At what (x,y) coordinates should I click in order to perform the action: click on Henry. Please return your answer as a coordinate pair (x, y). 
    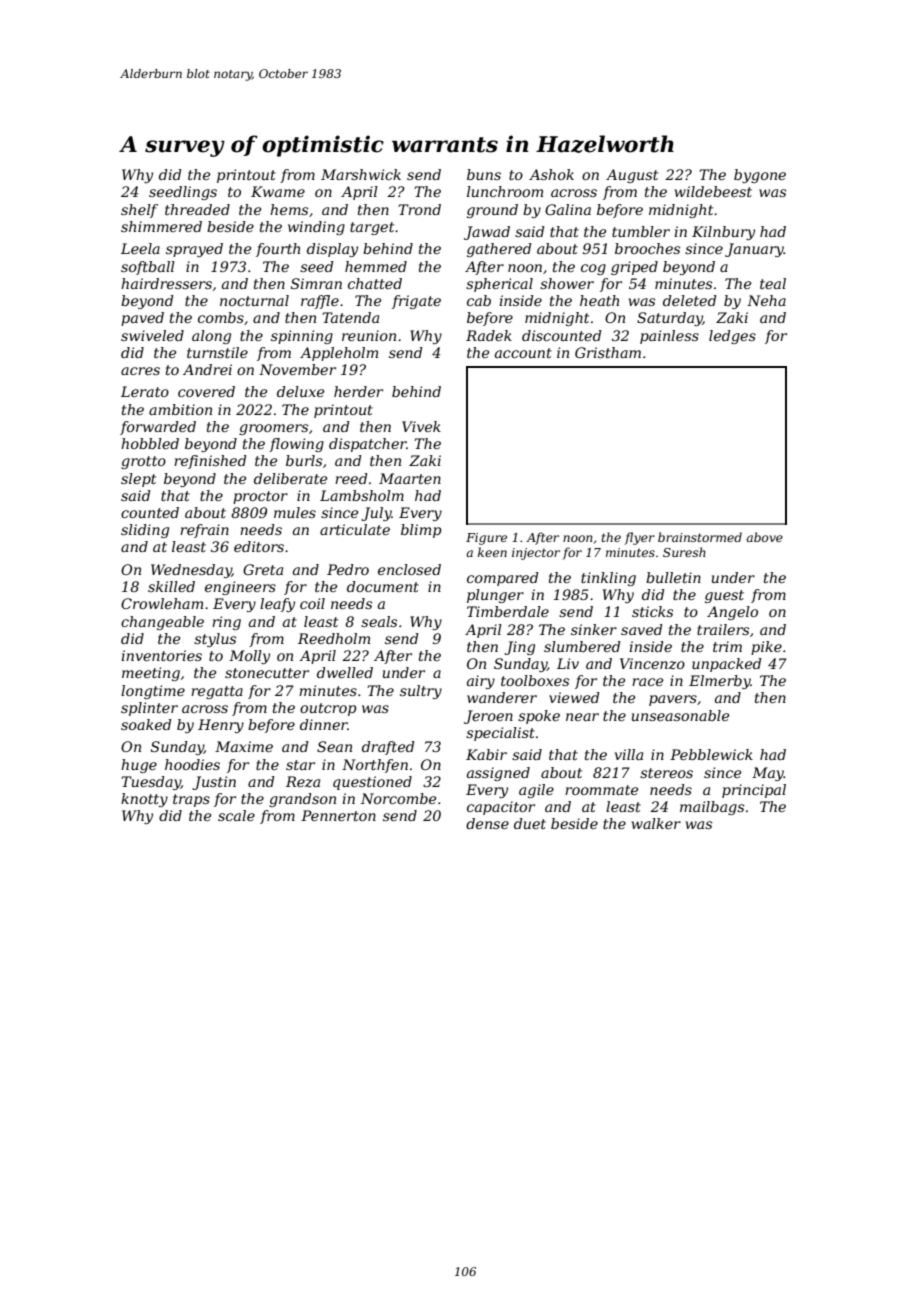
    Looking at the image, I should click on (221, 726).
